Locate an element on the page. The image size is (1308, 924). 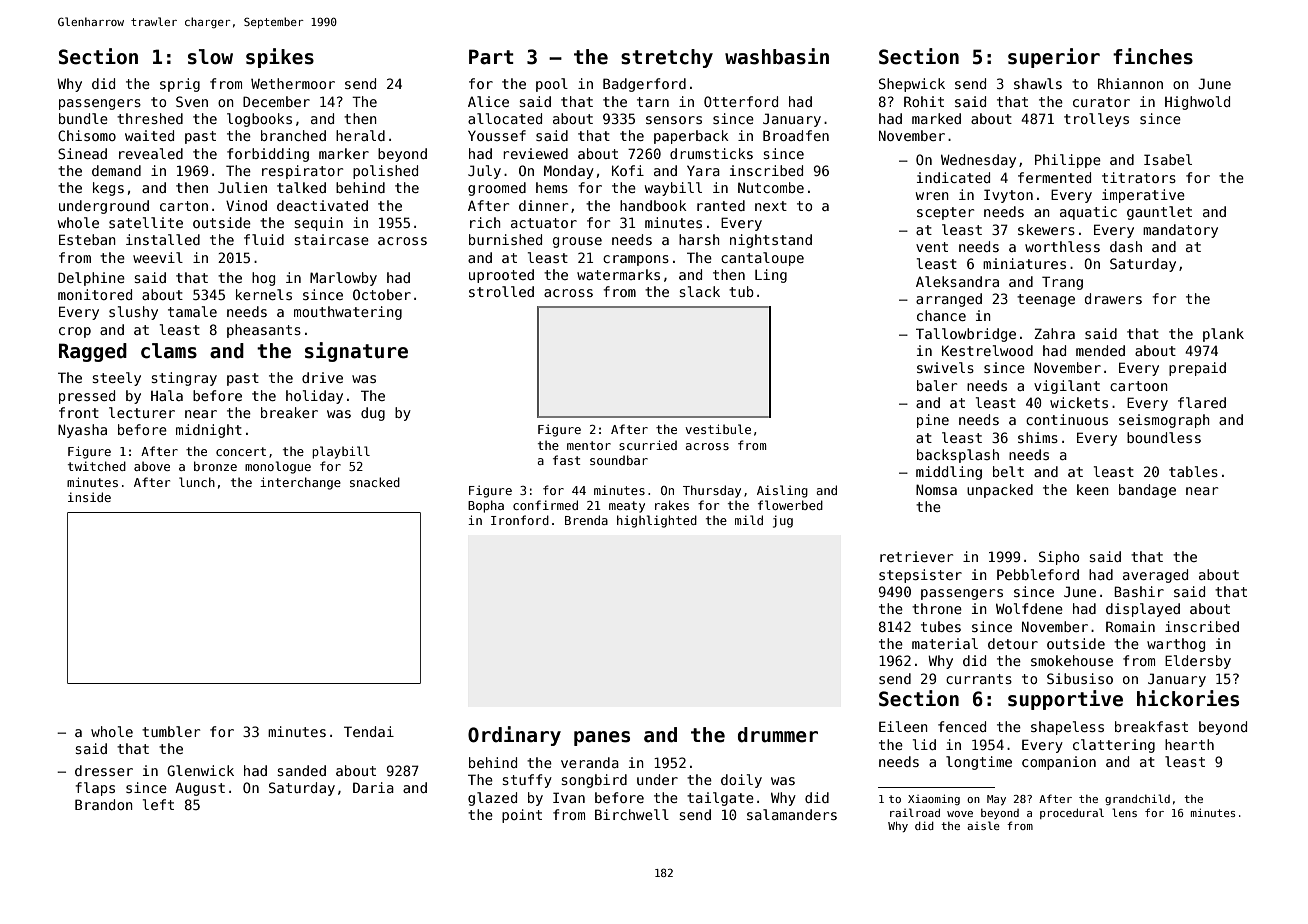
vestibule is located at coordinates (718, 429).
